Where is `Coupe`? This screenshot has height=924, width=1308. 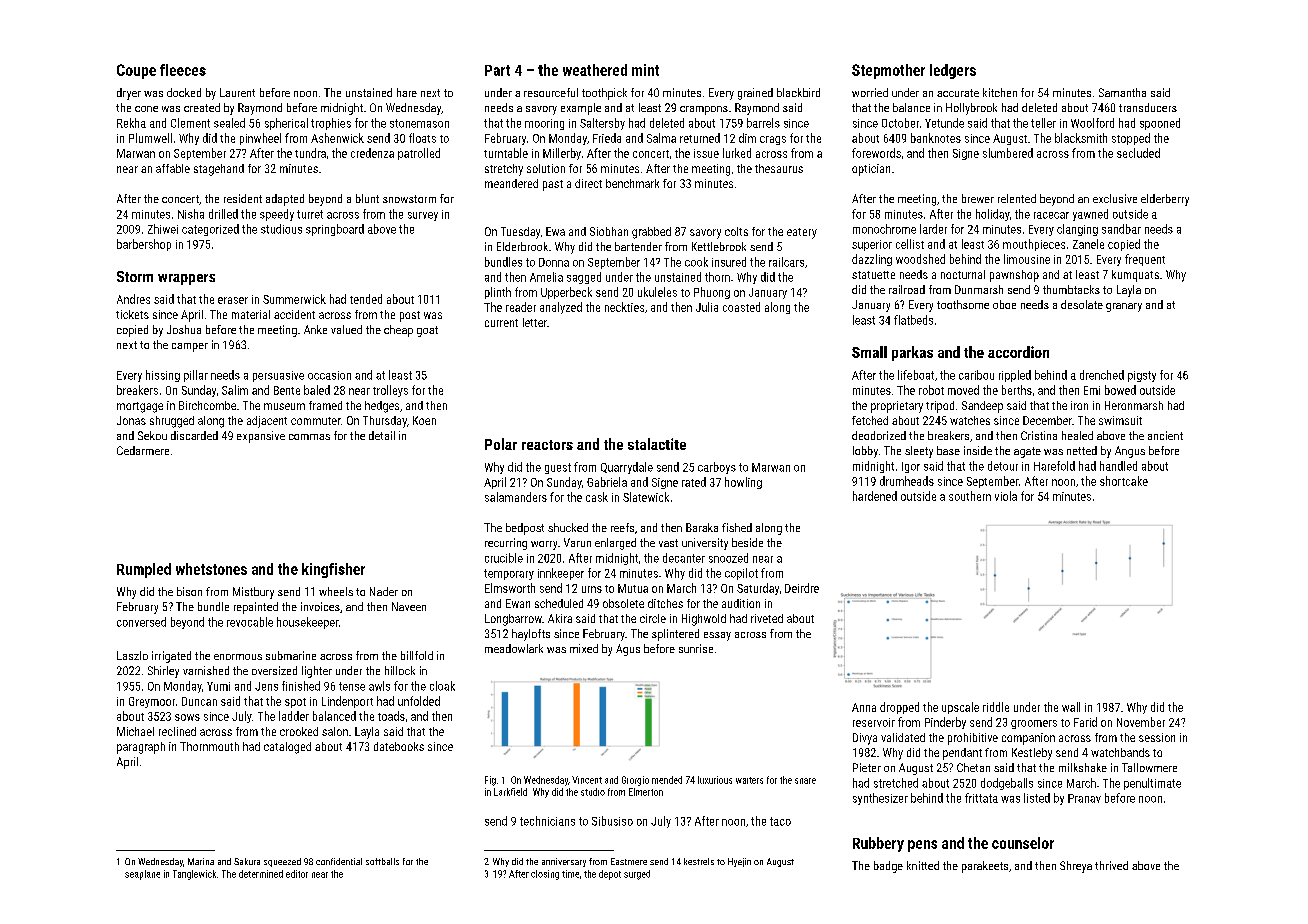
Coupe is located at coordinates (136, 71).
